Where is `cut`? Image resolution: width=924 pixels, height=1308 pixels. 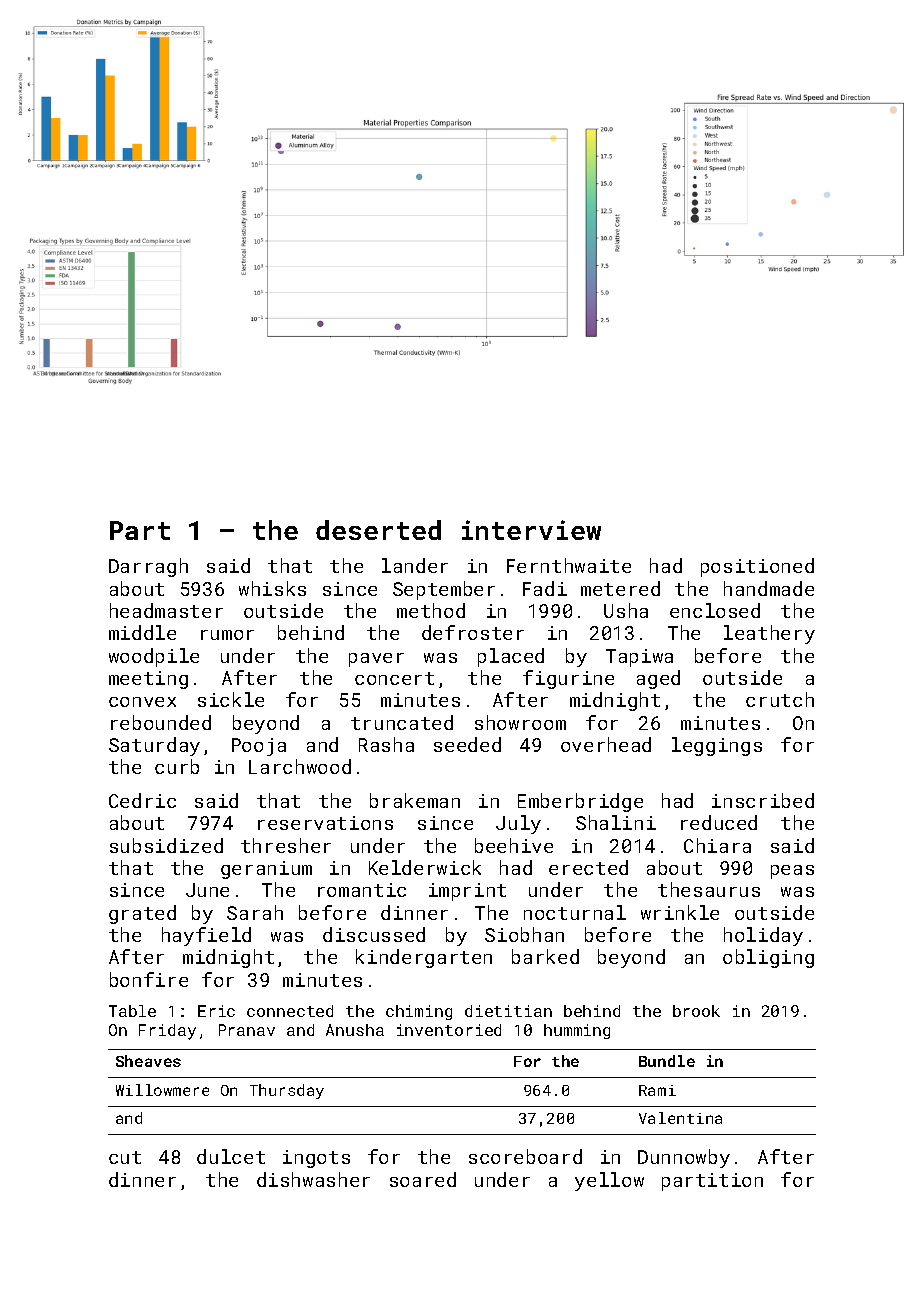 cut is located at coordinates (125, 1157).
